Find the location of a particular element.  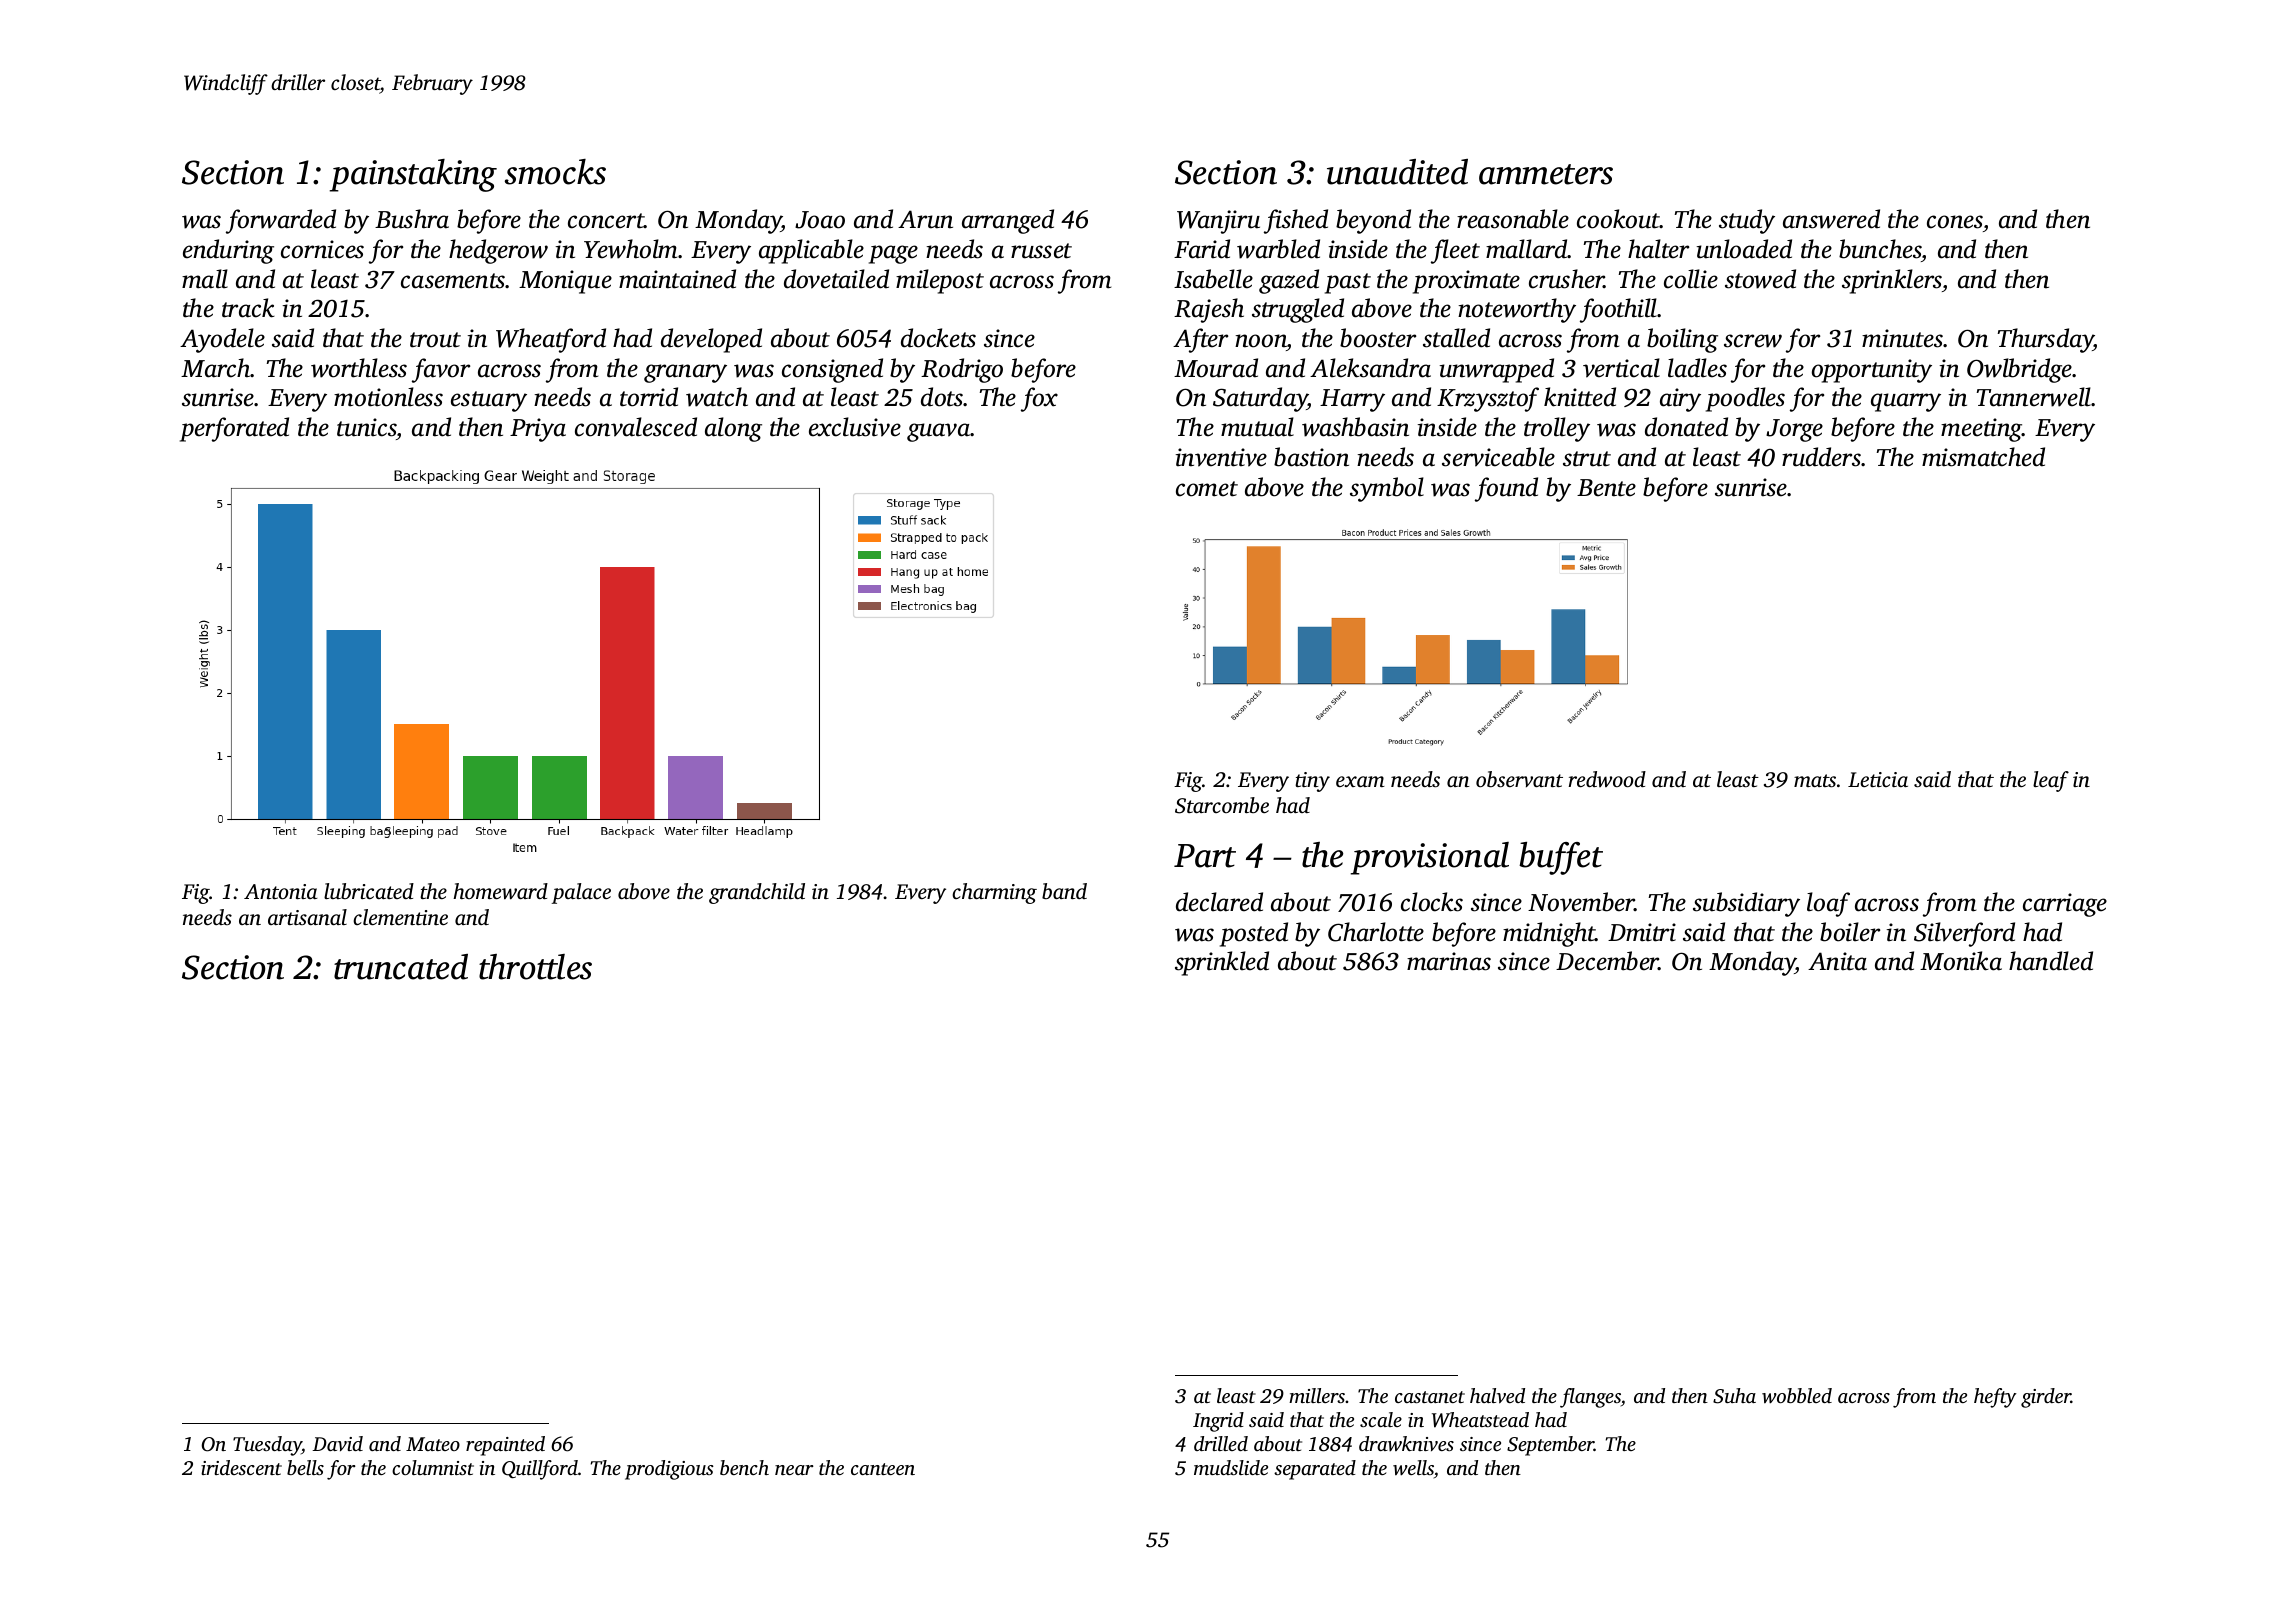

wells is located at coordinates (1413, 1467).
